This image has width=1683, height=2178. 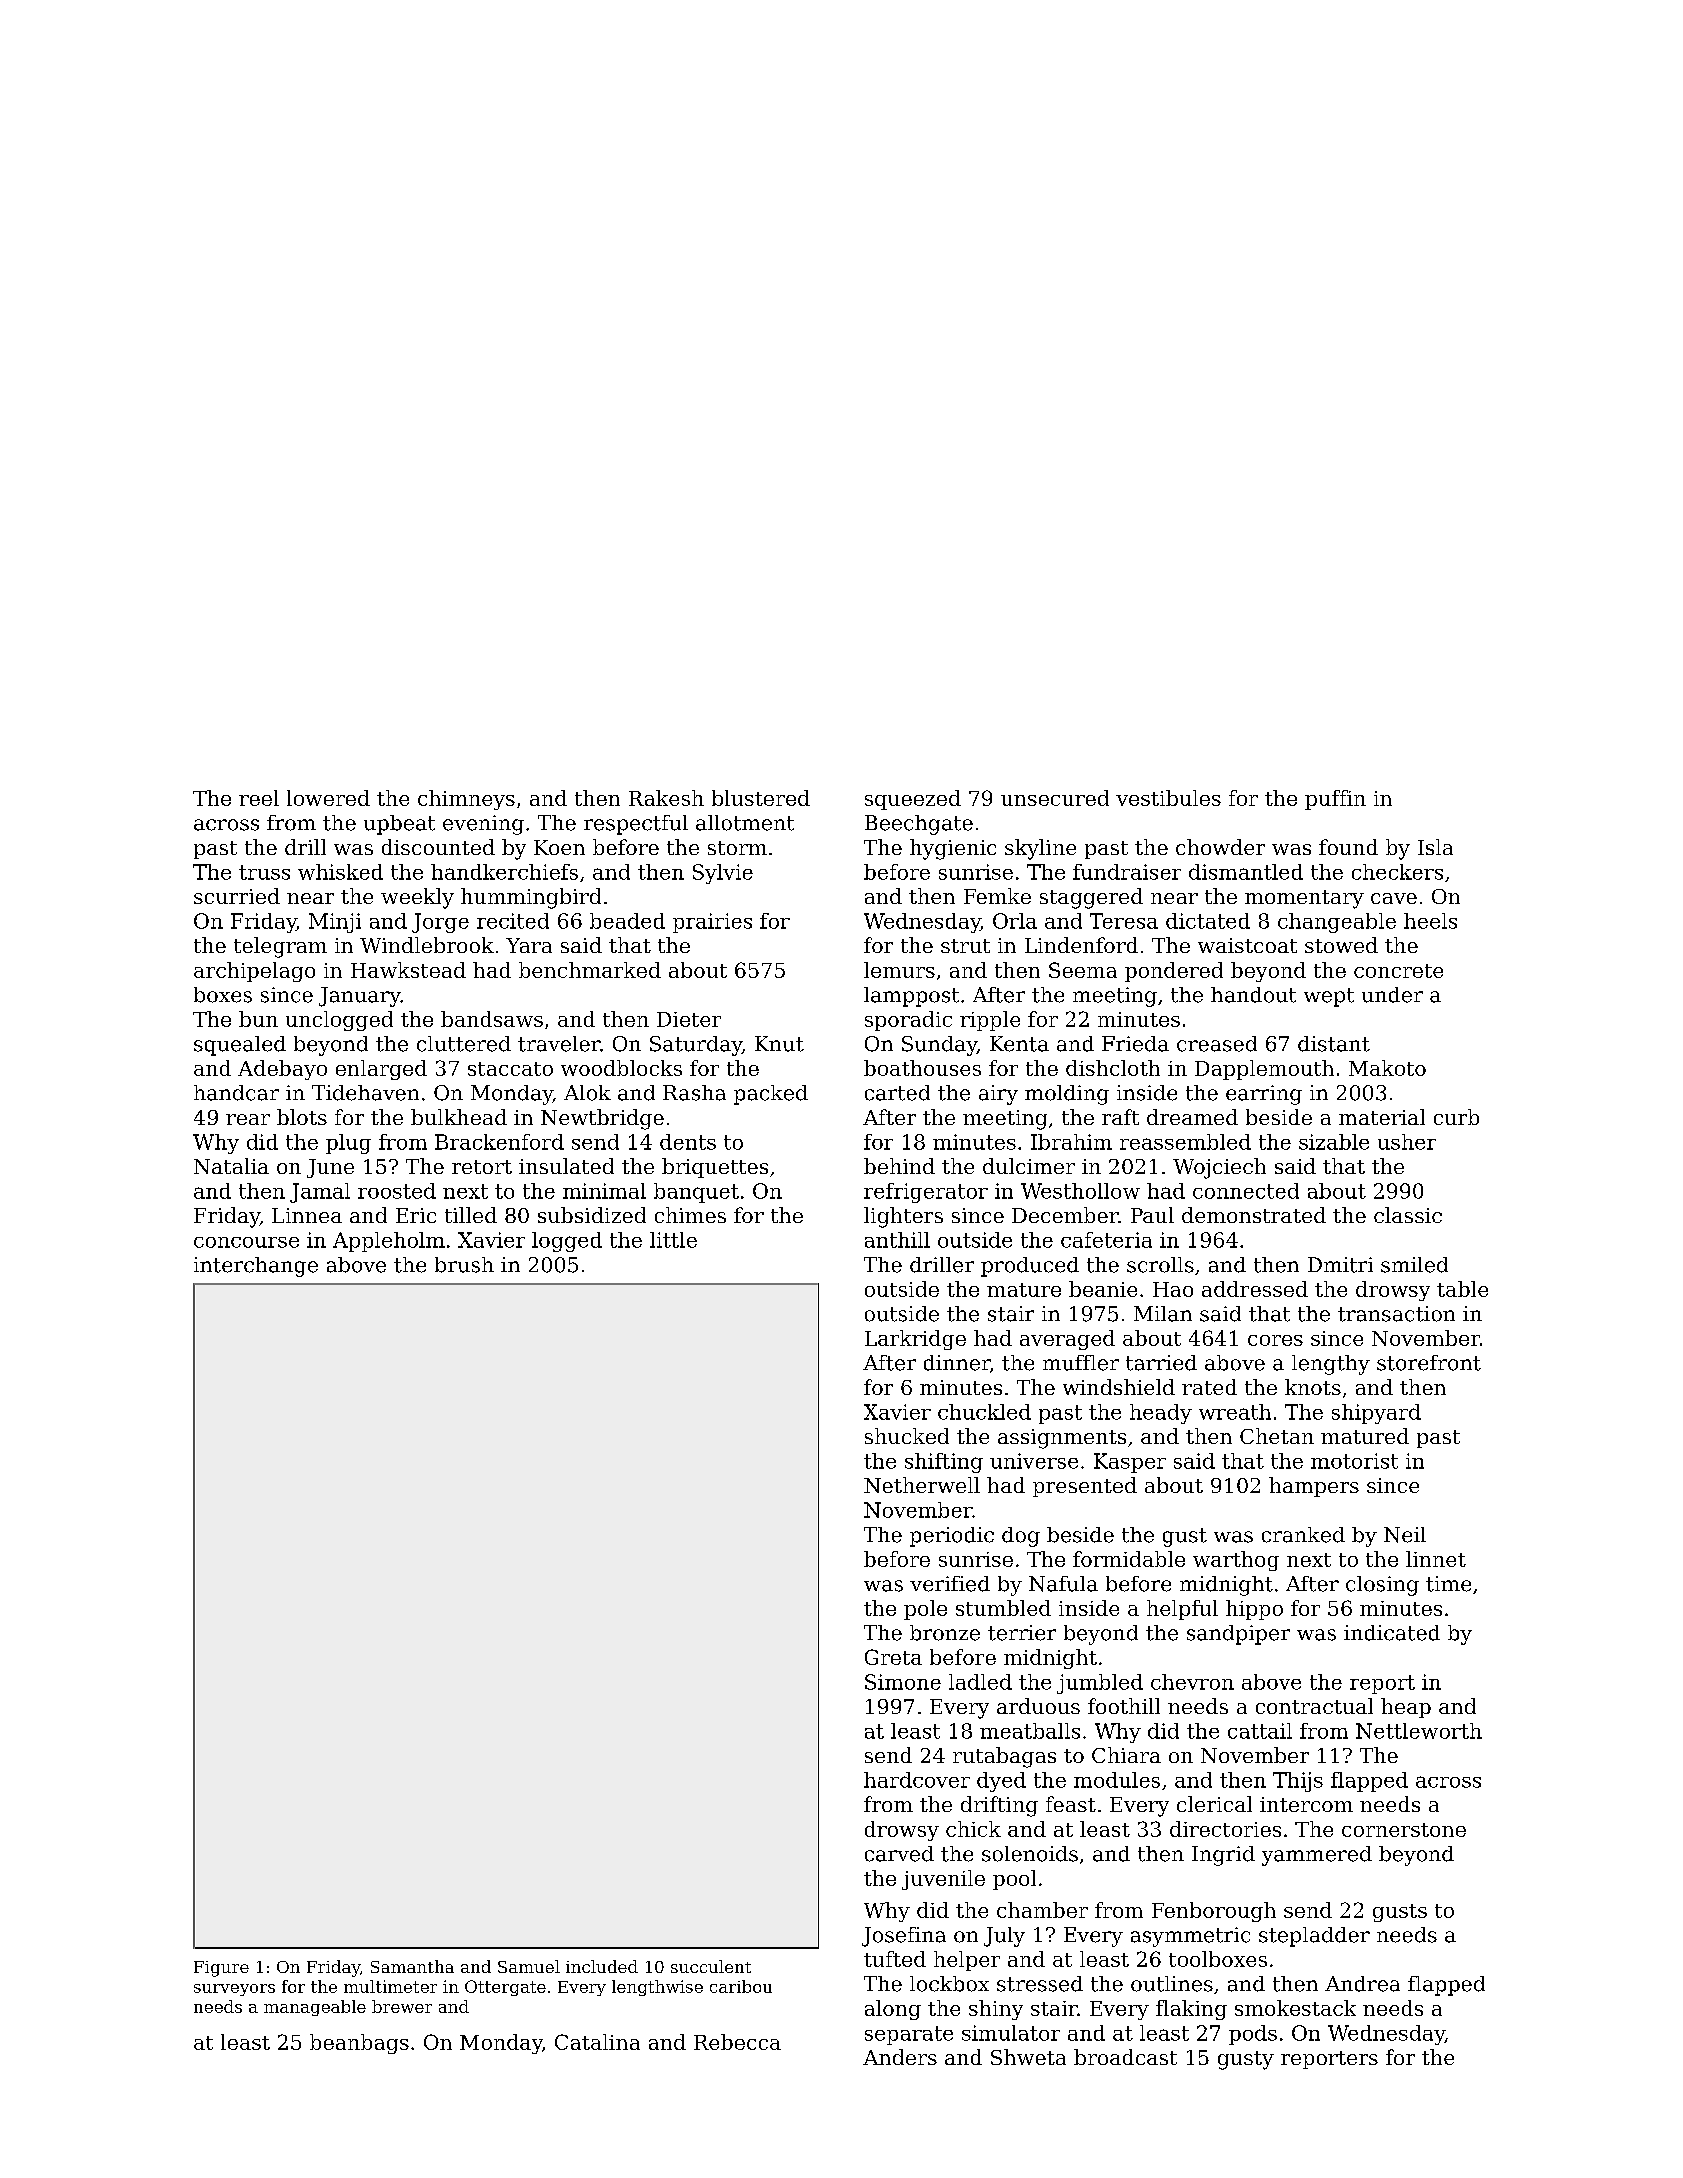 I want to click on Samantha, so click(x=412, y=1966).
